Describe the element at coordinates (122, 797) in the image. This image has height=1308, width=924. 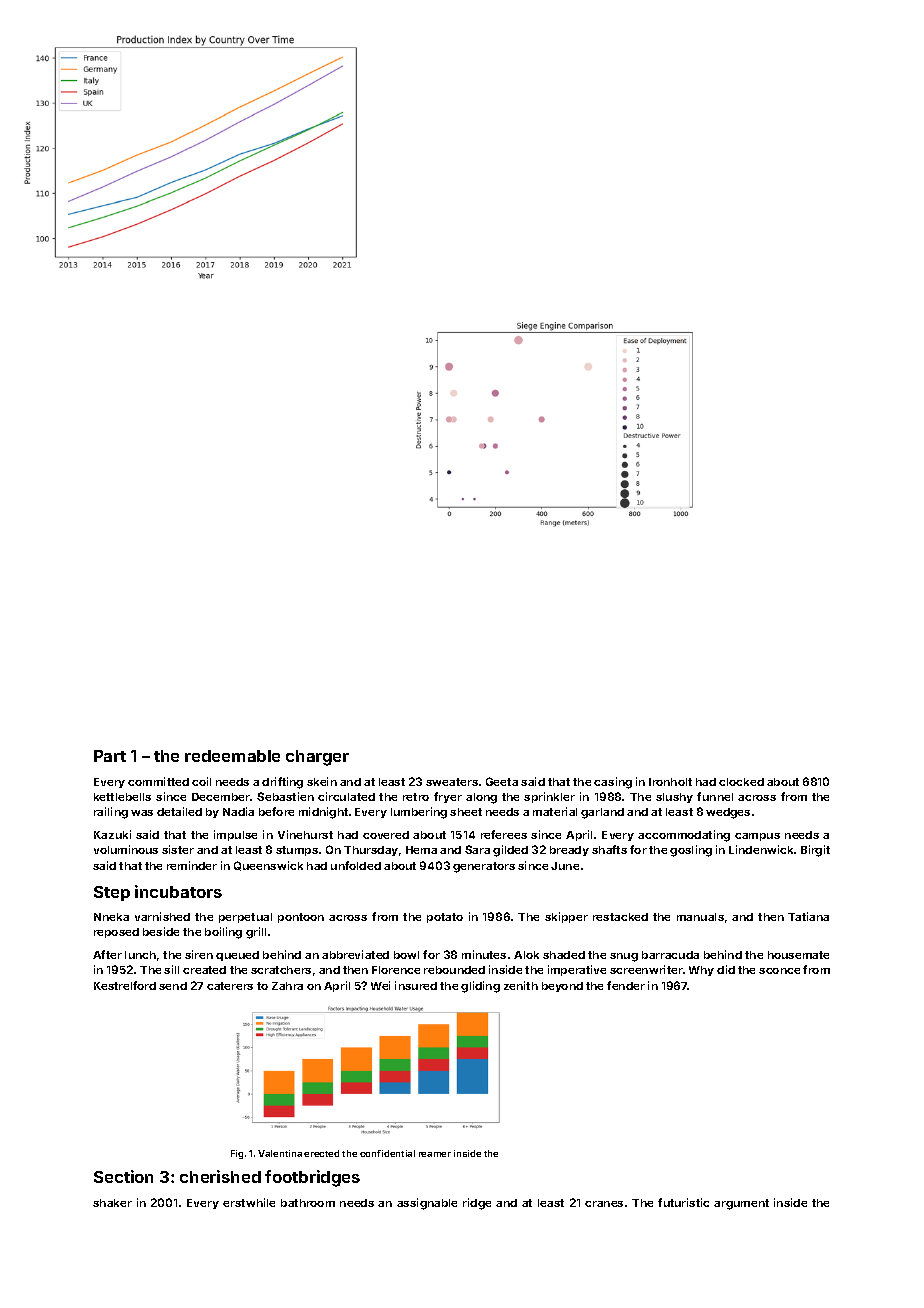
I see `kettlebells` at that location.
